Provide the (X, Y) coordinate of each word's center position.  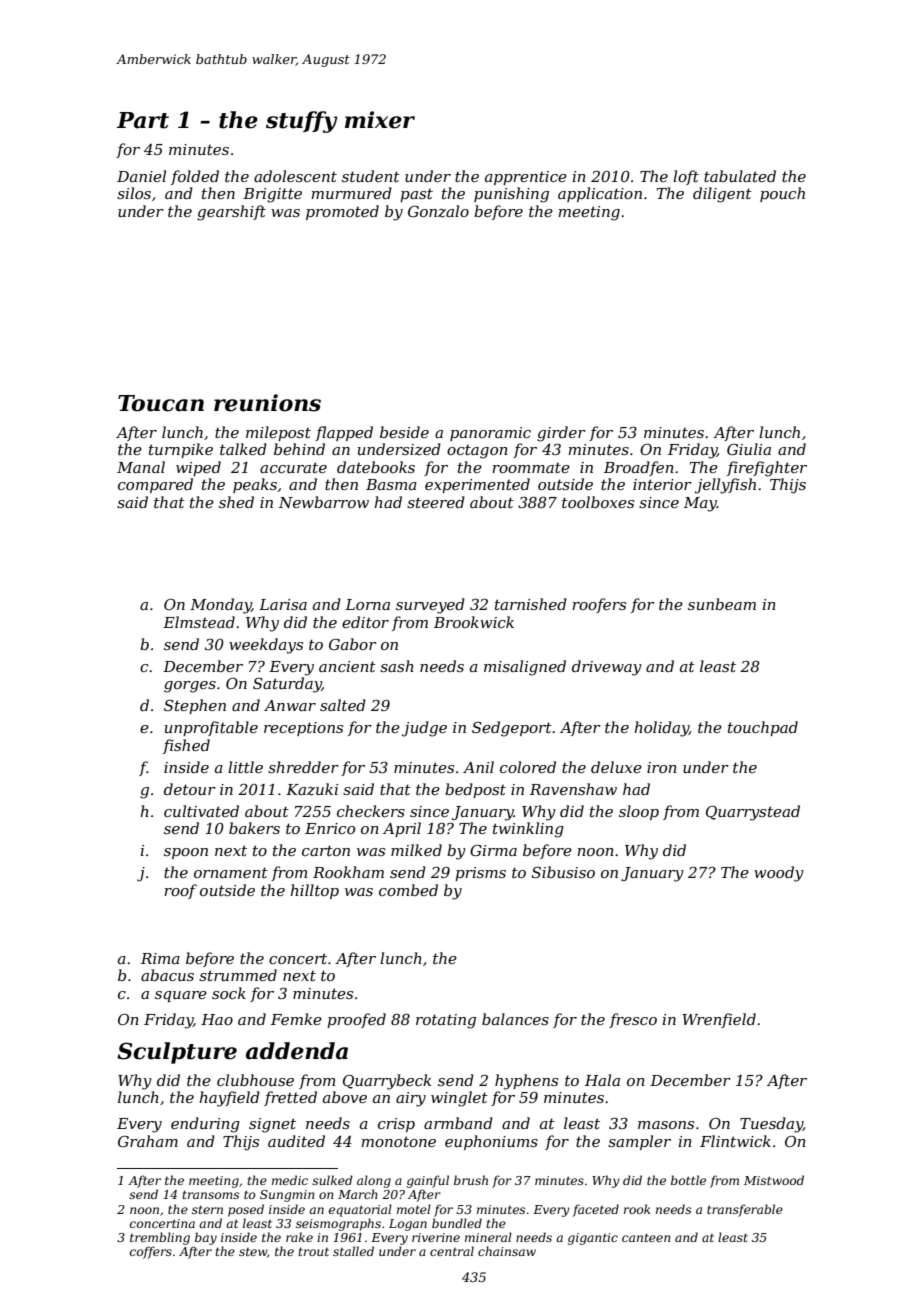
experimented (477, 485)
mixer (380, 120)
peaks (255, 485)
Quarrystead (753, 813)
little (245, 767)
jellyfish (725, 486)
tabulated (740, 176)
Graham (148, 1141)
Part (143, 120)
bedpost (475, 790)
